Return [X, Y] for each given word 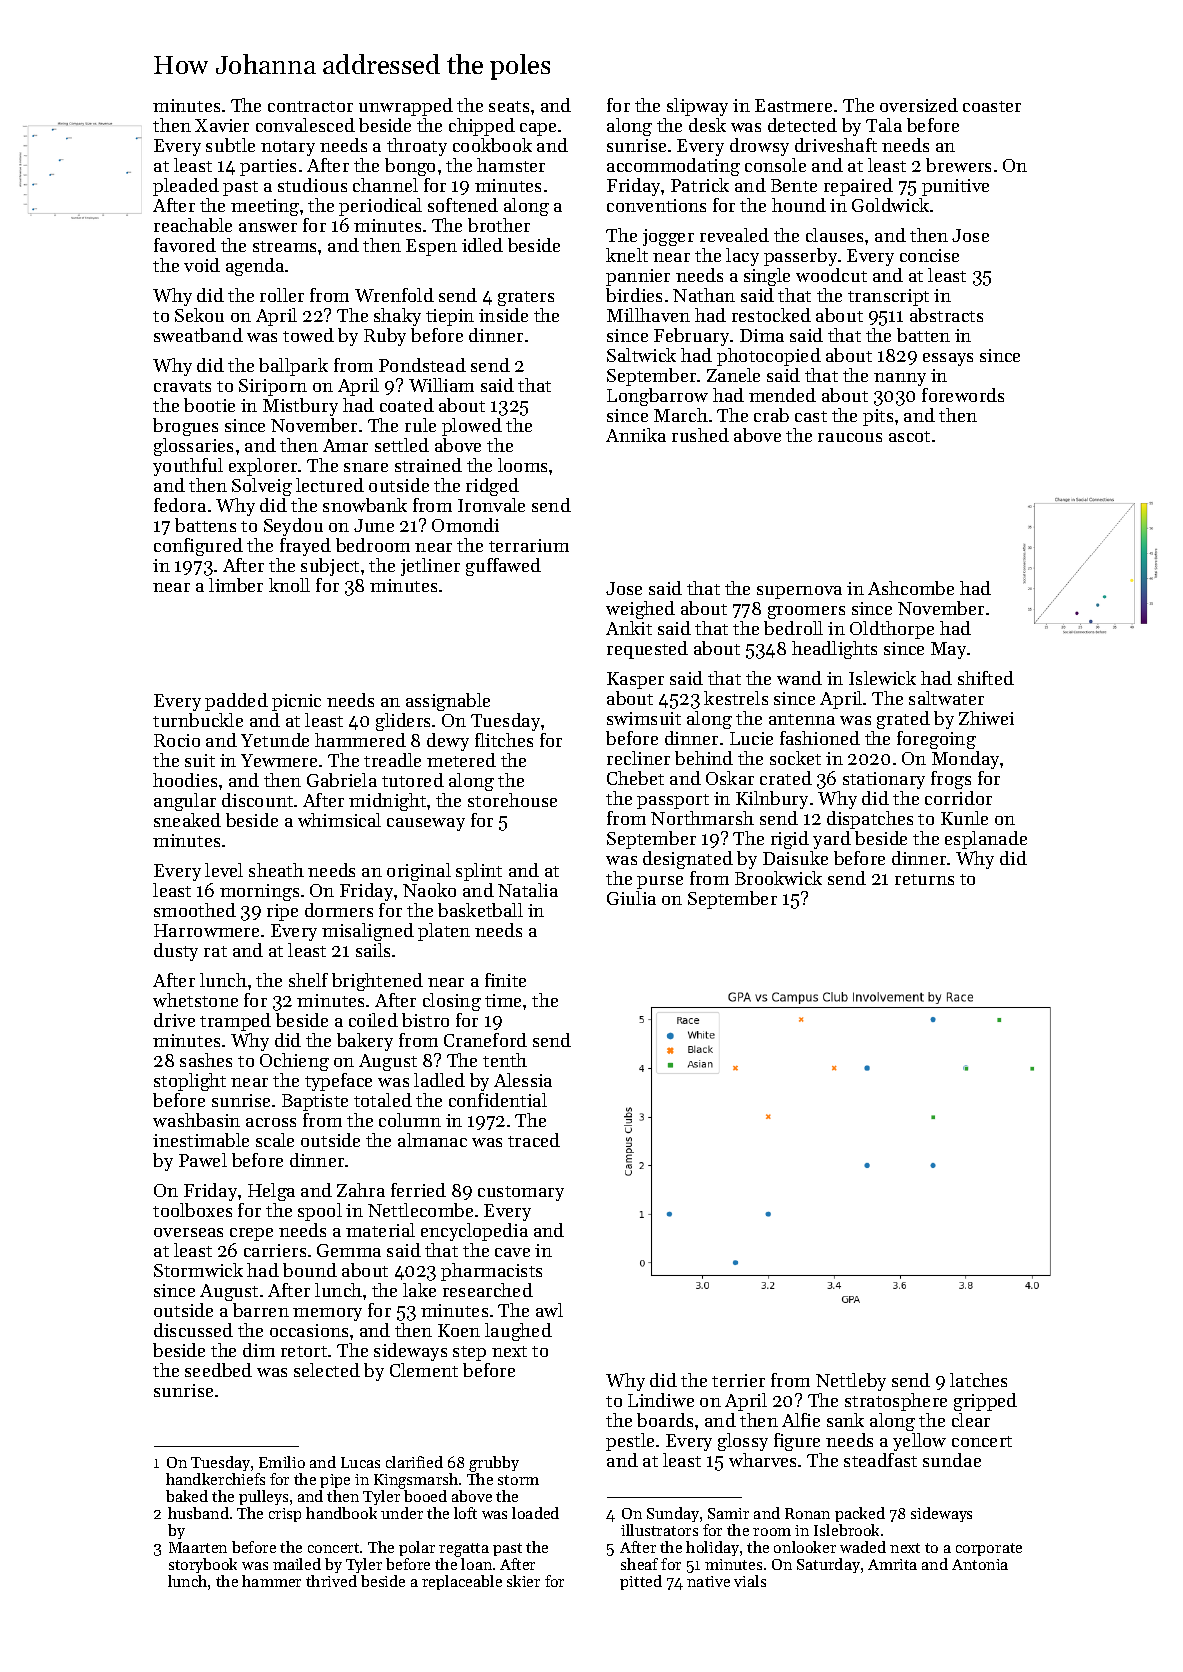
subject [330, 567]
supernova [799, 592]
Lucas [360, 1462]
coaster [992, 106]
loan [476, 1564]
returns [924, 879]
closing [452, 1002]
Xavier [222, 125]
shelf [308, 980]
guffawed [503, 567]
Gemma [349, 1250]
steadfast [880, 1460]
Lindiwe [661, 1400]
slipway [697, 107]
